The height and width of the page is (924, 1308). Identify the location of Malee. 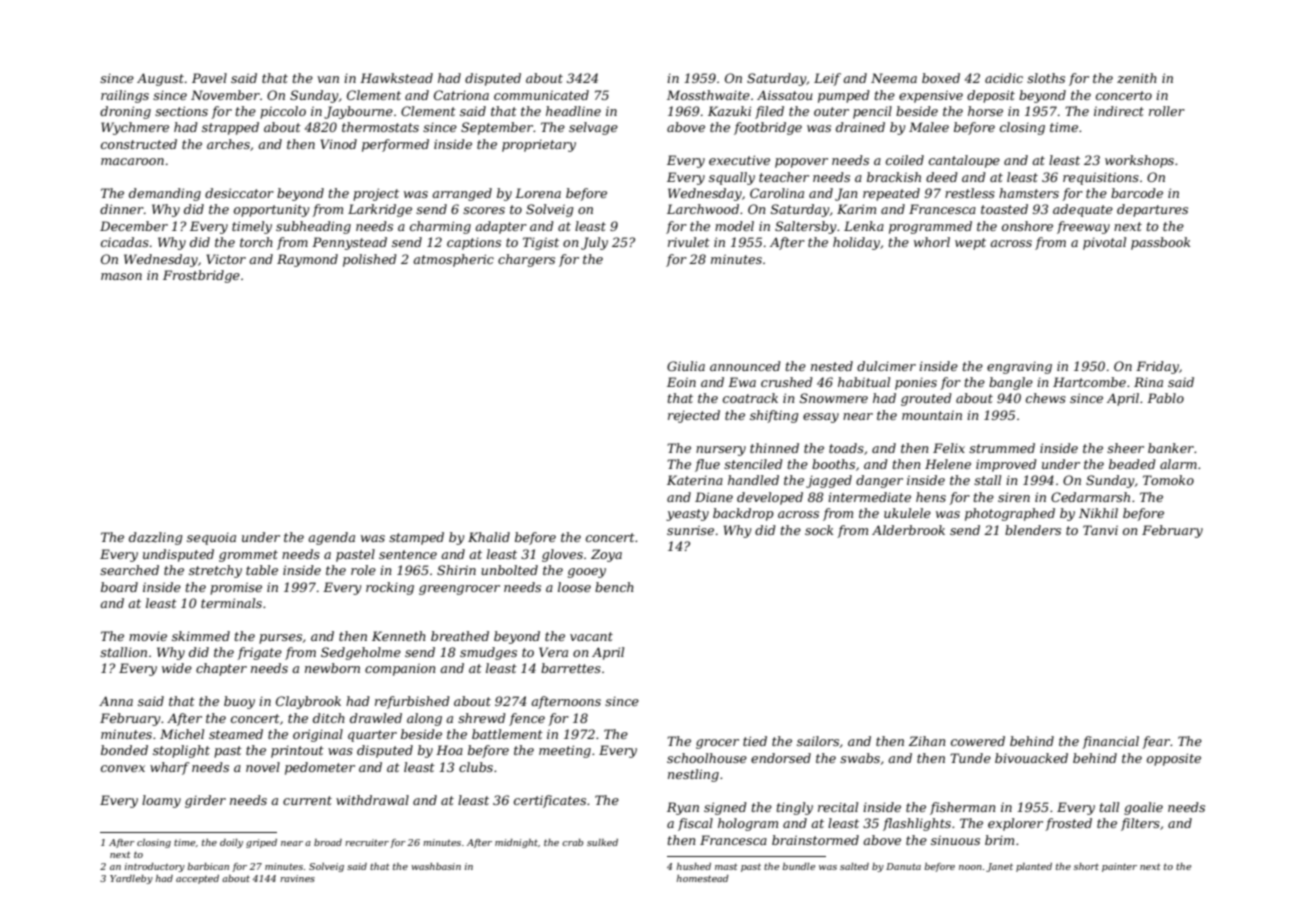
(929, 127).
